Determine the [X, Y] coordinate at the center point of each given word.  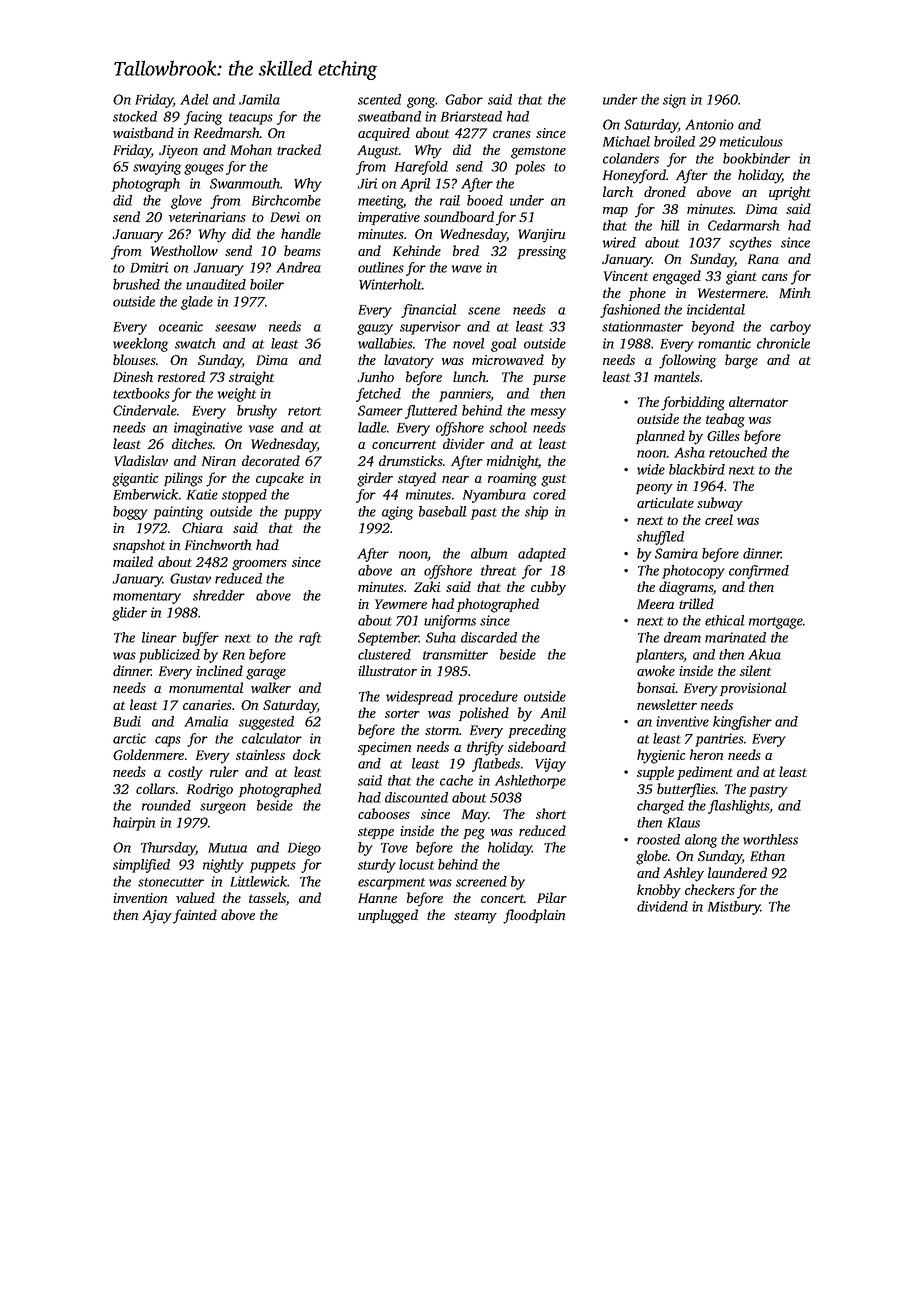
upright [790, 193]
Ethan [767, 855]
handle [301, 233]
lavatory [409, 361]
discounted [416, 797]
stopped [244, 496]
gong [421, 102]
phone [647, 294]
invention [140, 898]
